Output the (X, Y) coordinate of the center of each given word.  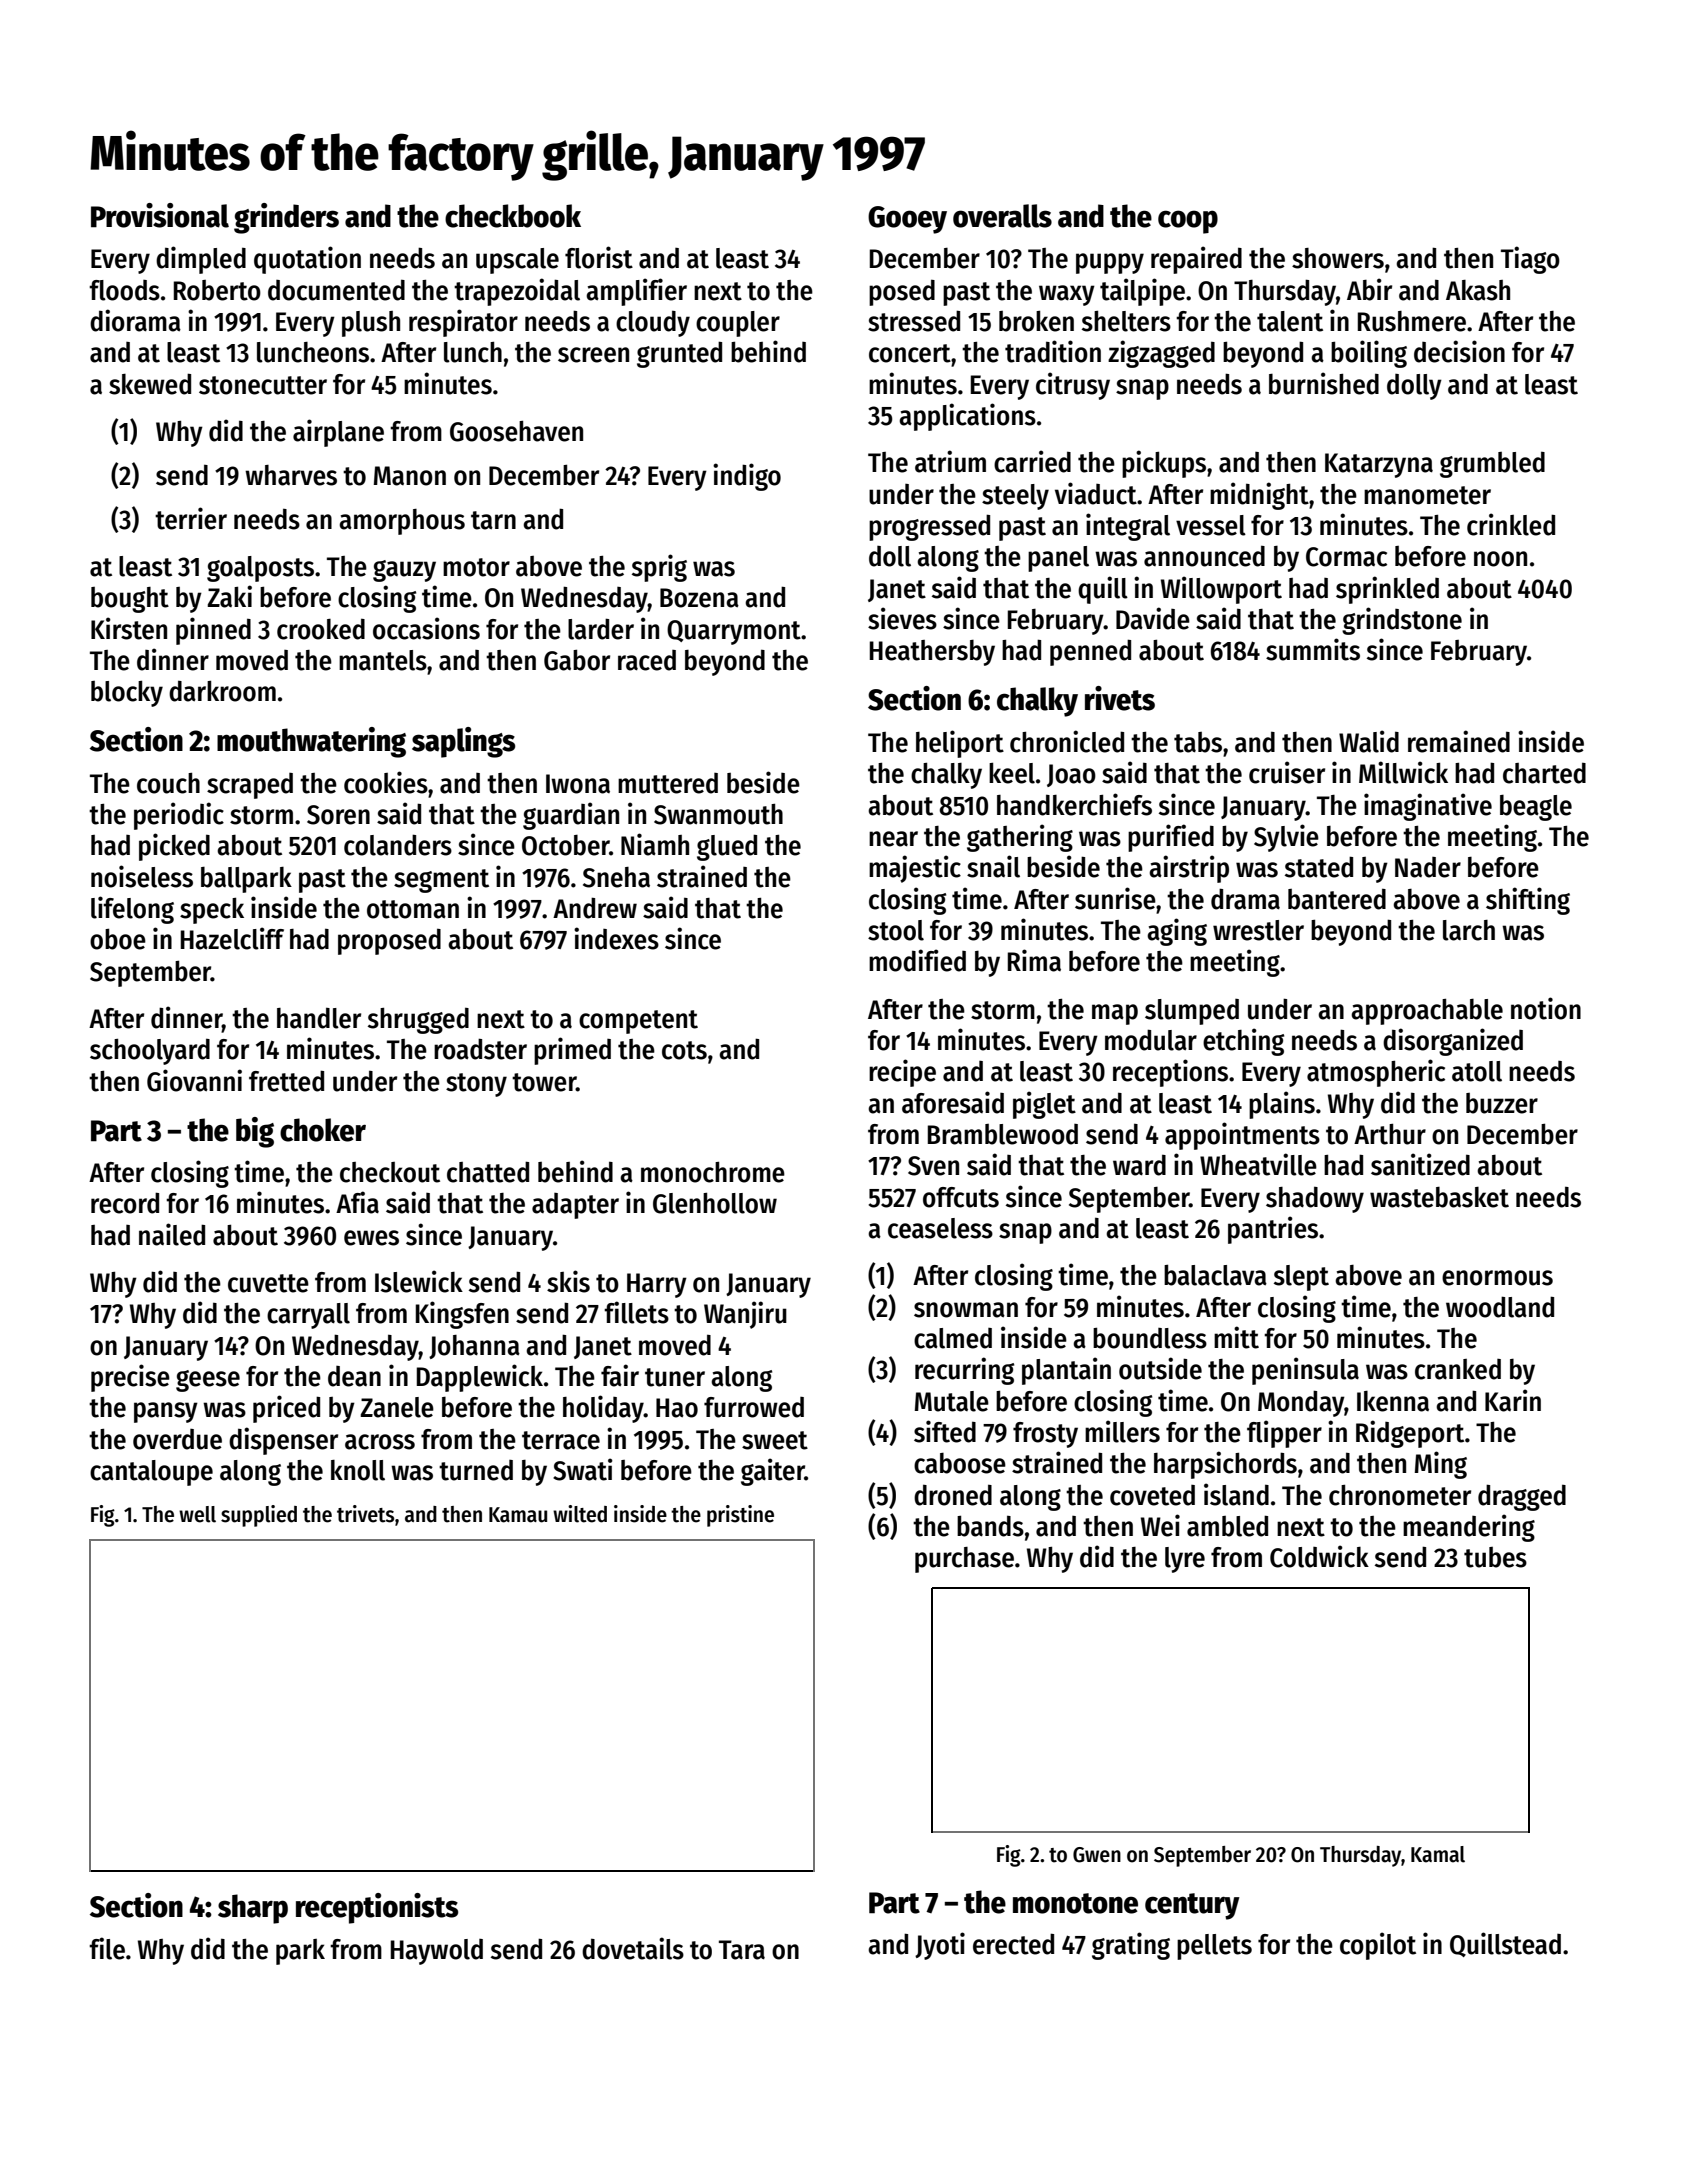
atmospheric (1376, 1073)
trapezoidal (517, 292)
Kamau (518, 1515)
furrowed (754, 1407)
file (107, 1948)
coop (1188, 222)
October (566, 845)
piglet (1044, 1105)
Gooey (907, 220)
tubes (1495, 1557)
